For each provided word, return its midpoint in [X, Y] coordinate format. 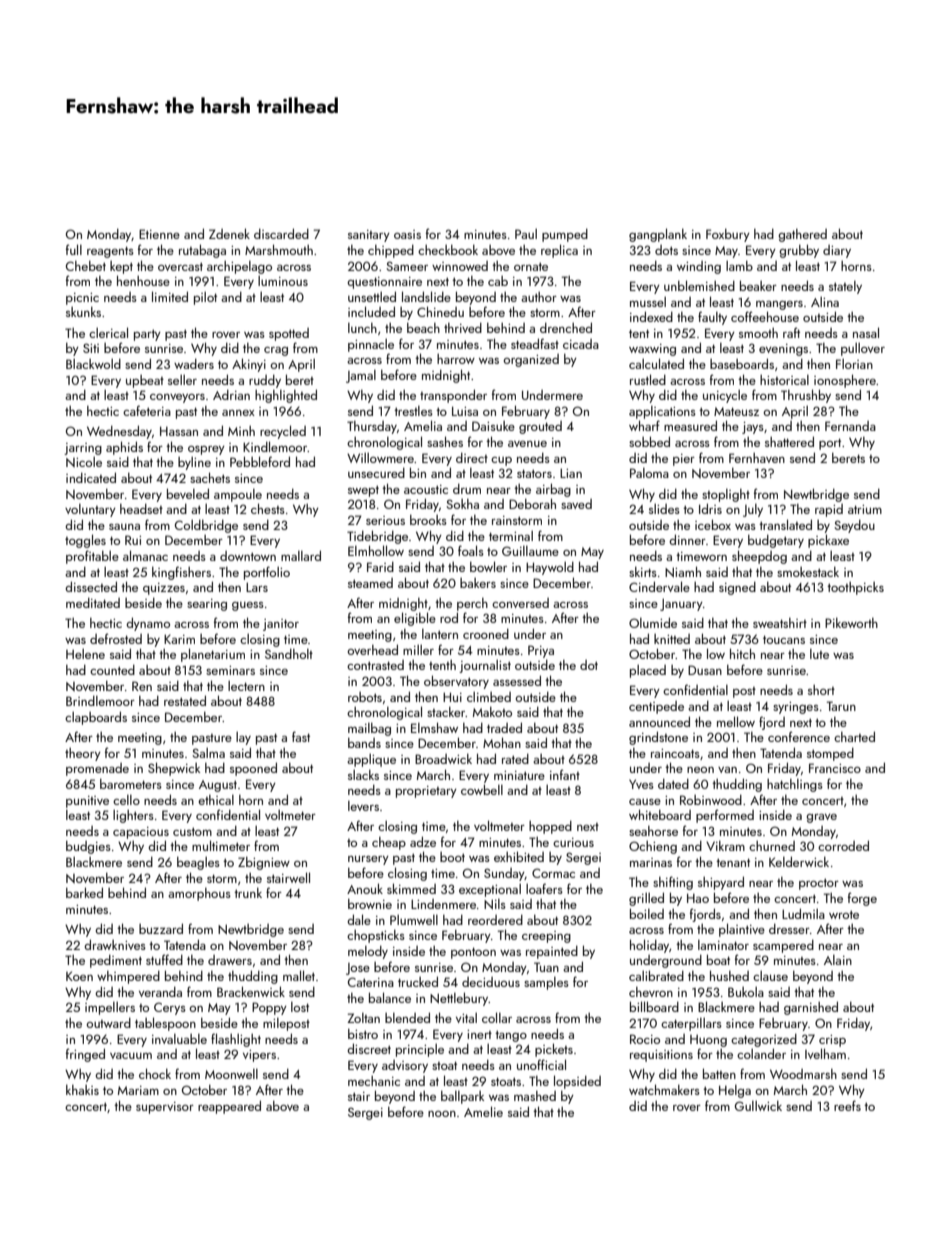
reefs [847, 1105]
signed [737, 588]
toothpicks [855, 588]
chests [268, 508]
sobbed [649, 441]
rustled [648, 379]
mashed [535, 1096]
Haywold [550, 568]
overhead [372, 649]
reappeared [229, 1107]
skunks [83, 311]
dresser [789, 929]
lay [243, 738]
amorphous [199, 894]
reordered [495, 920]
